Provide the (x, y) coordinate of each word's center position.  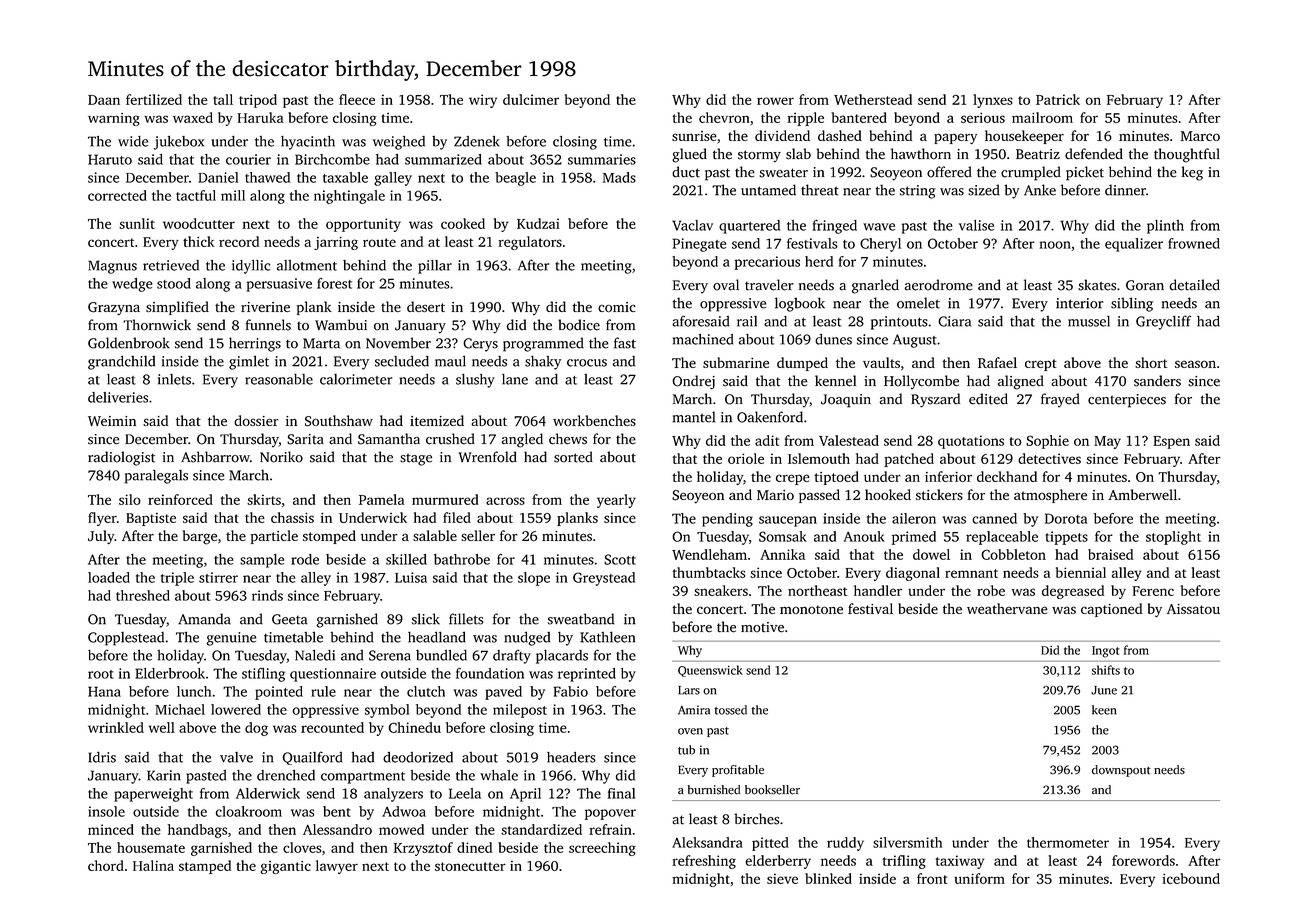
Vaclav (692, 225)
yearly (616, 501)
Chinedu (414, 727)
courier (248, 159)
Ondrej (693, 382)
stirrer (218, 577)
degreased (1073, 592)
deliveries (118, 397)
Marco (1200, 136)
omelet (918, 303)
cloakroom (249, 811)
